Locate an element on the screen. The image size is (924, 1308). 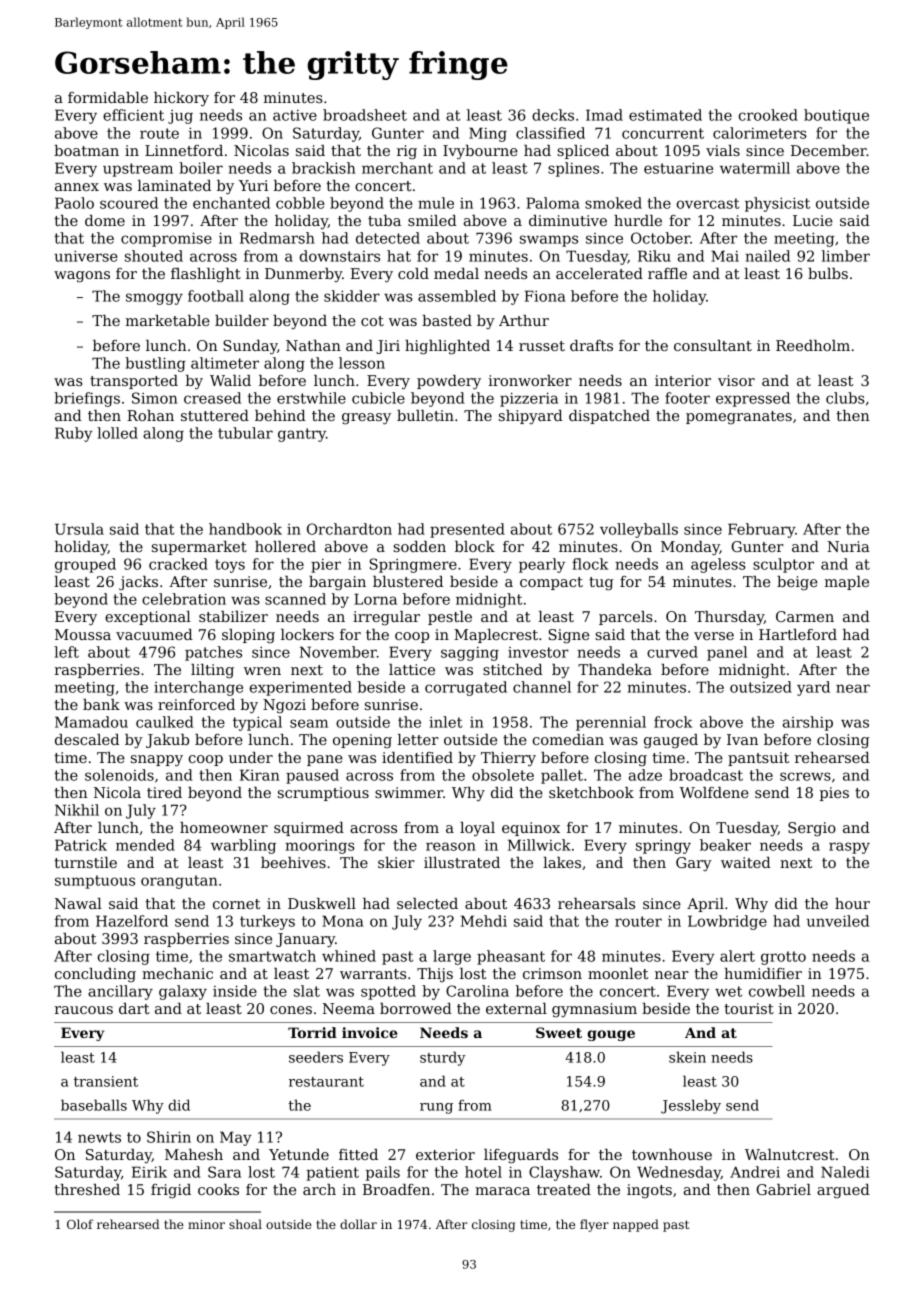
volleyballs is located at coordinates (639, 530).
